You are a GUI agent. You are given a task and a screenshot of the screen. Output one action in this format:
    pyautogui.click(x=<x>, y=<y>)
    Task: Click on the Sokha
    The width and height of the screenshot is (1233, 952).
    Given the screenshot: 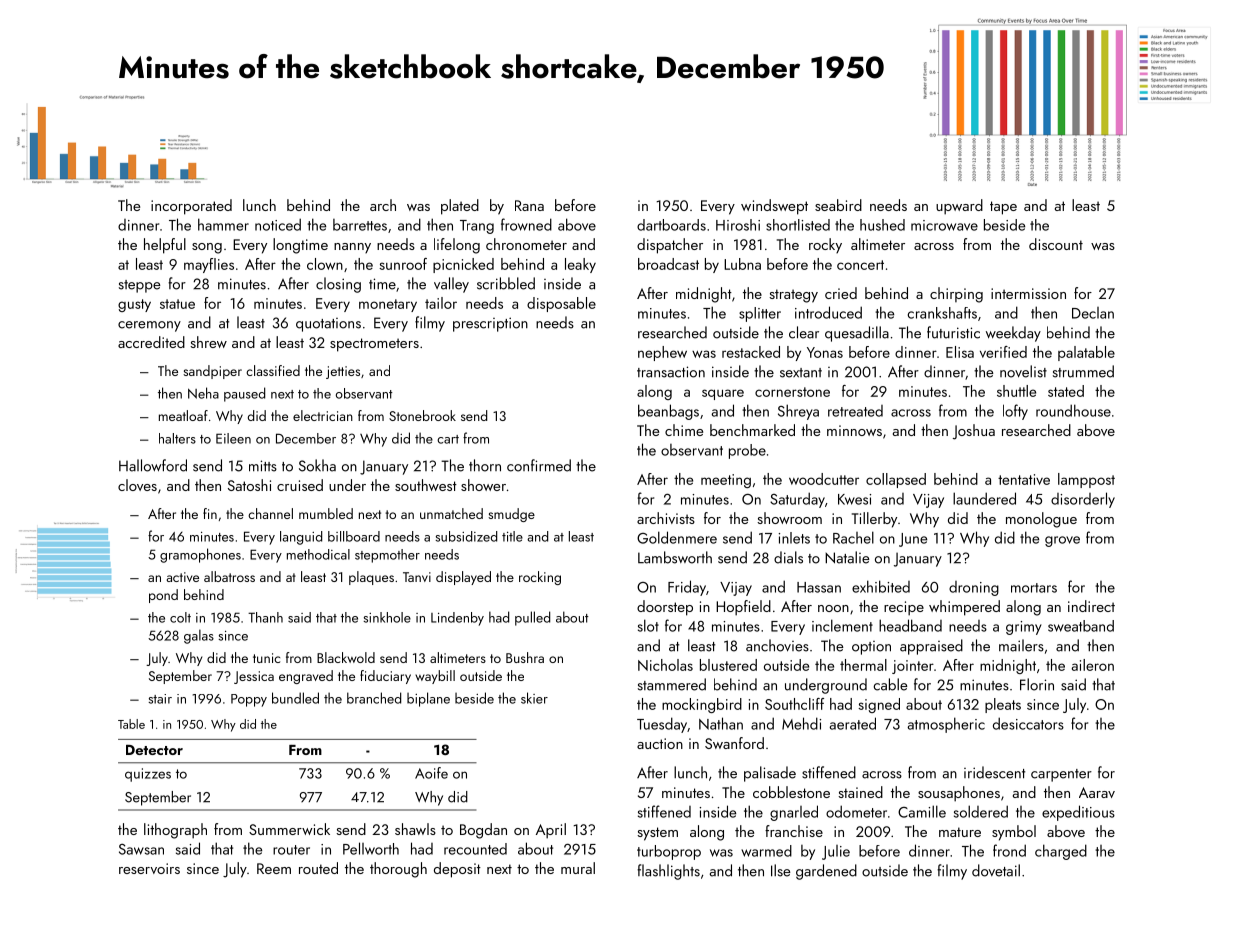 What is the action you would take?
    pyautogui.click(x=317, y=465)
